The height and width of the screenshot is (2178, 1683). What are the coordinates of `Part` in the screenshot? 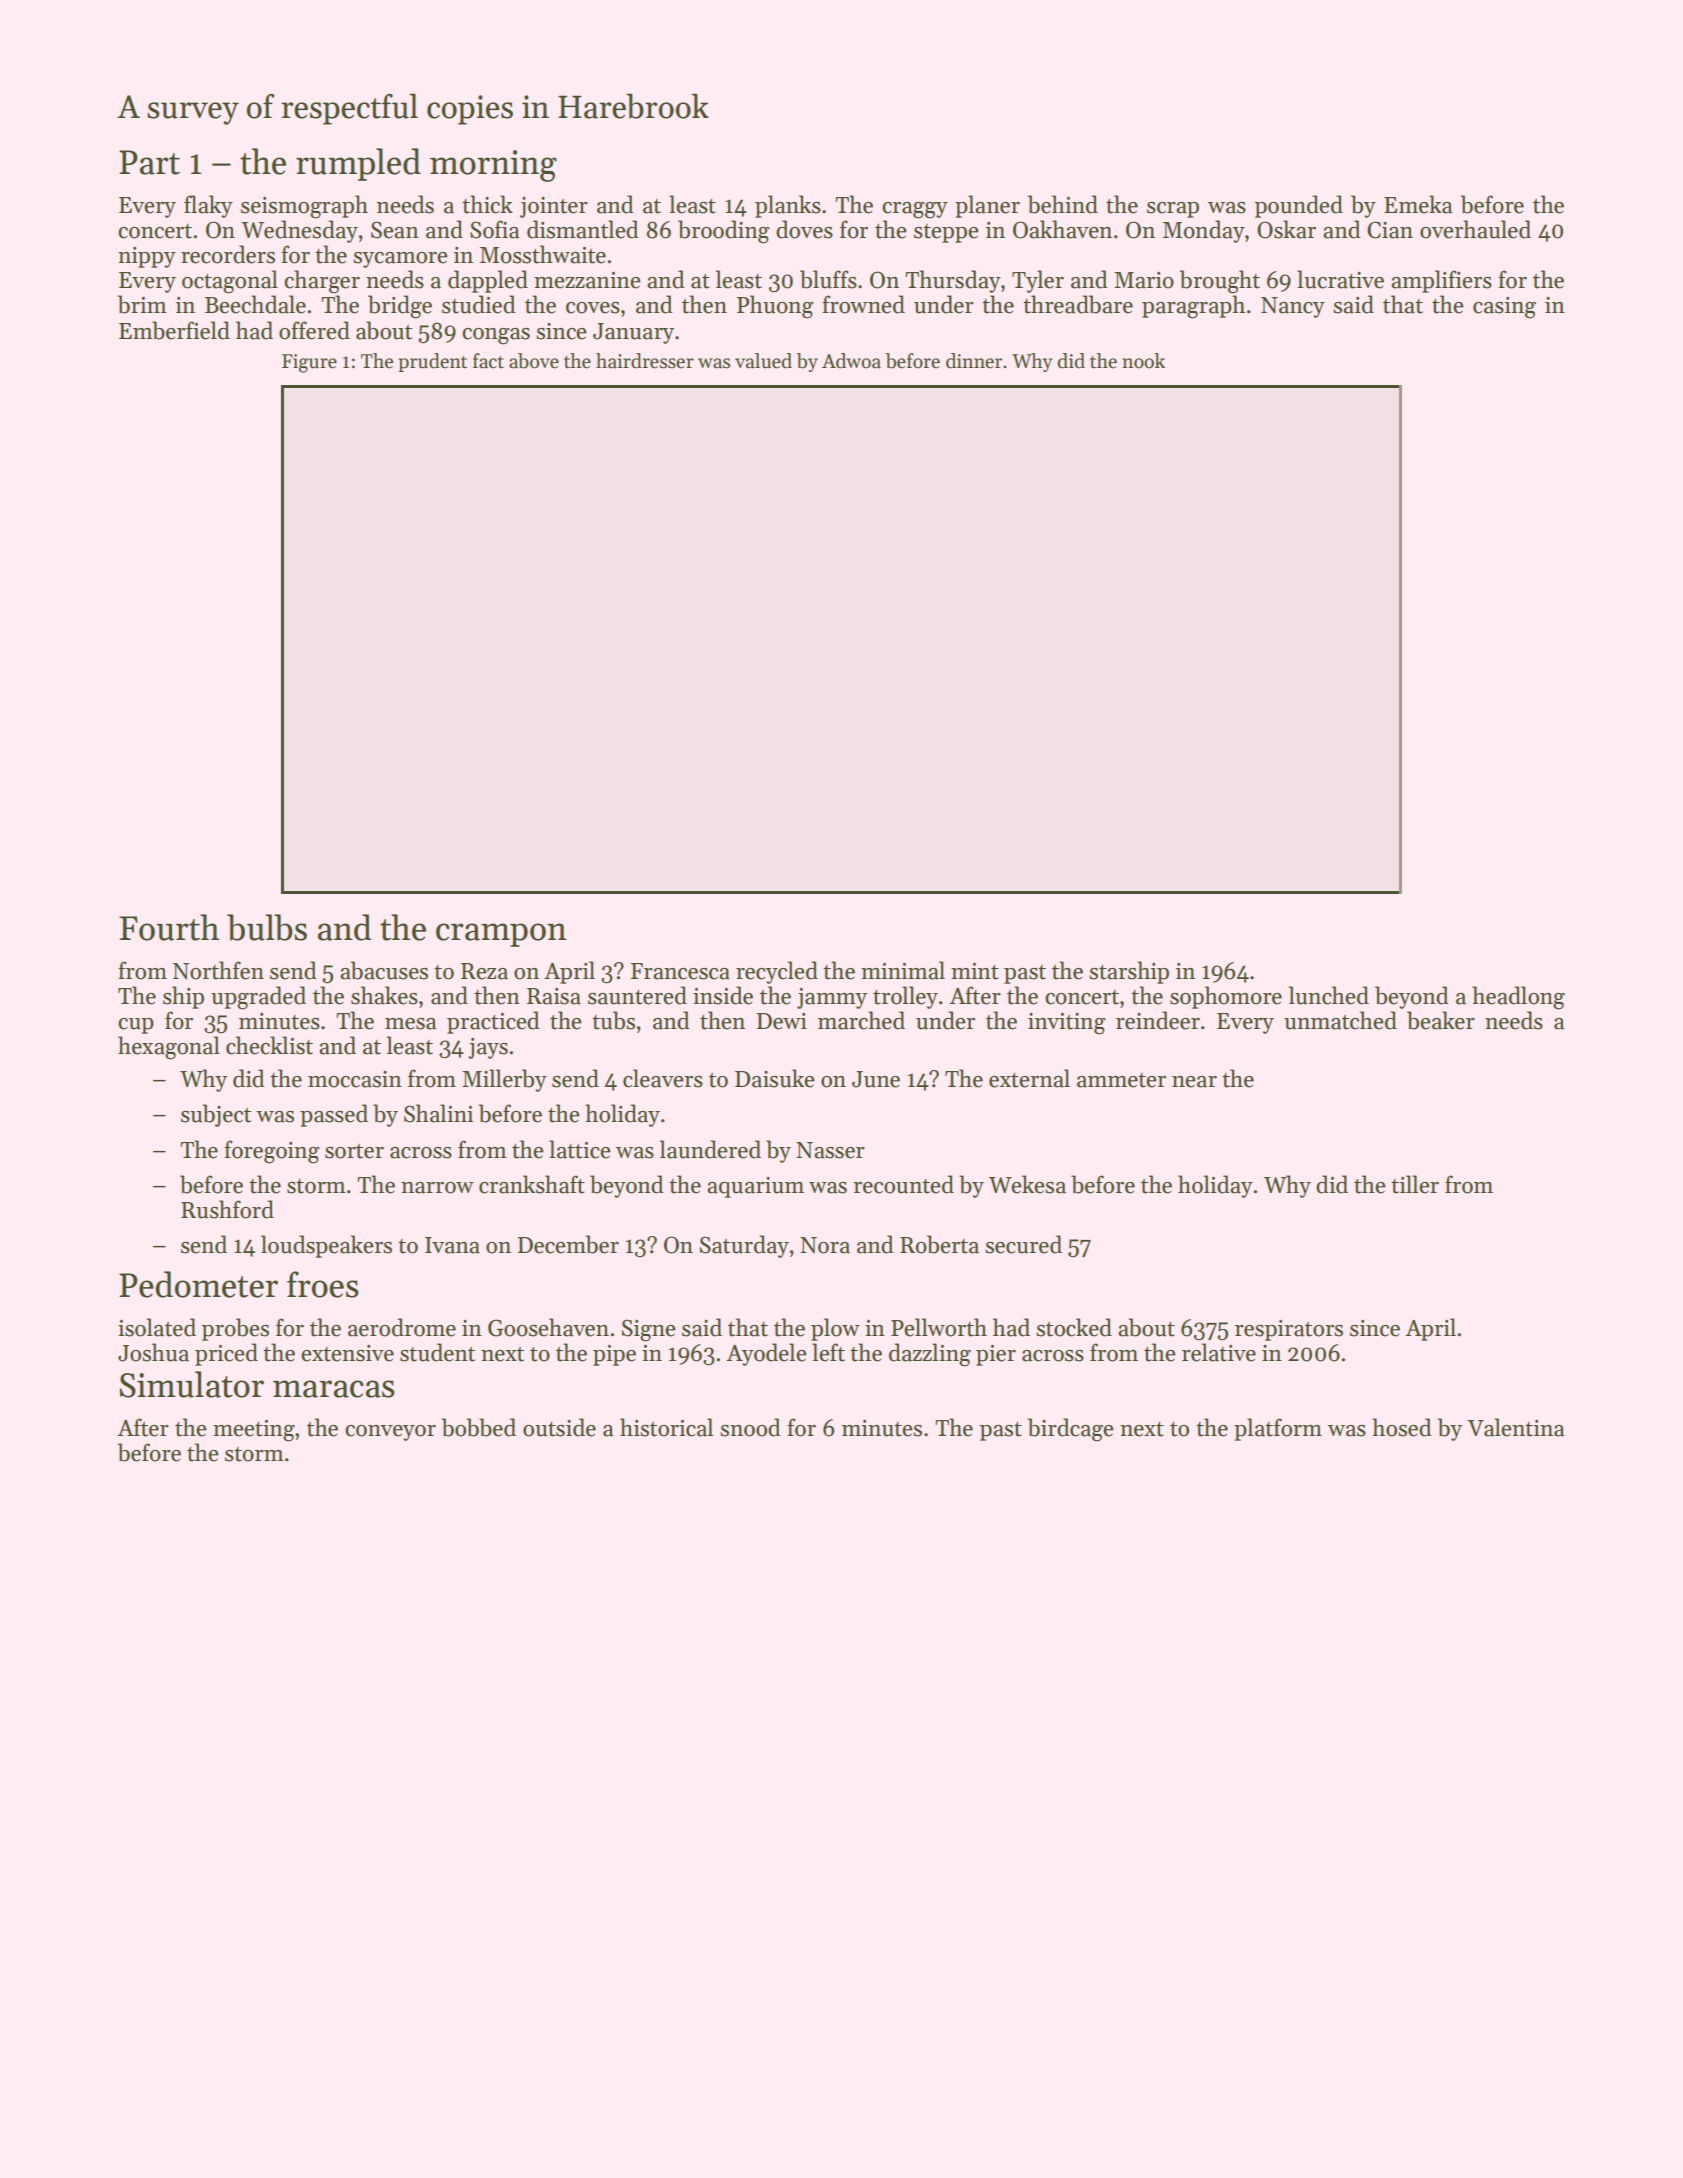 It's located at (149, 162).
